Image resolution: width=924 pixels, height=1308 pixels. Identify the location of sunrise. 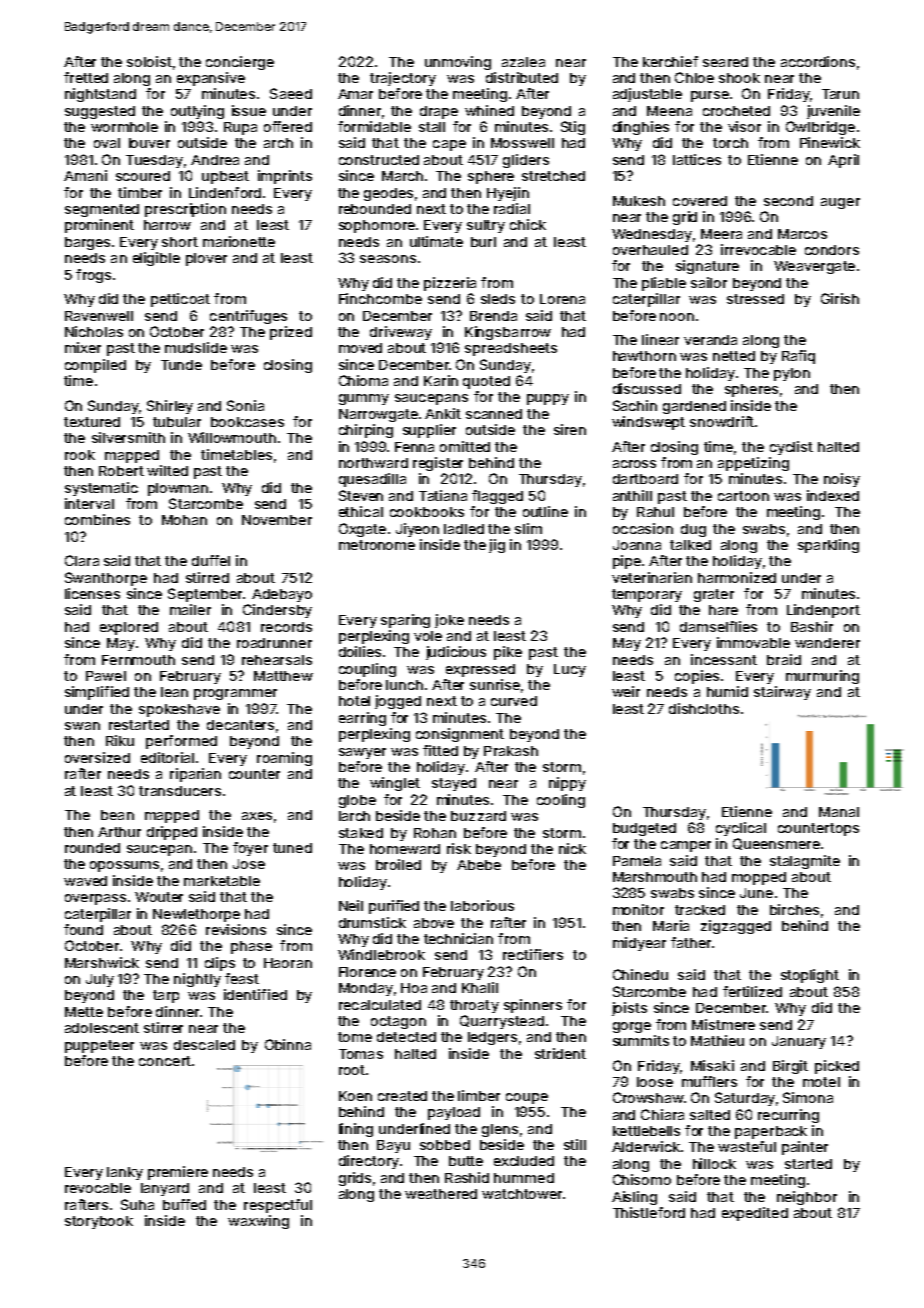
(495, 684).
